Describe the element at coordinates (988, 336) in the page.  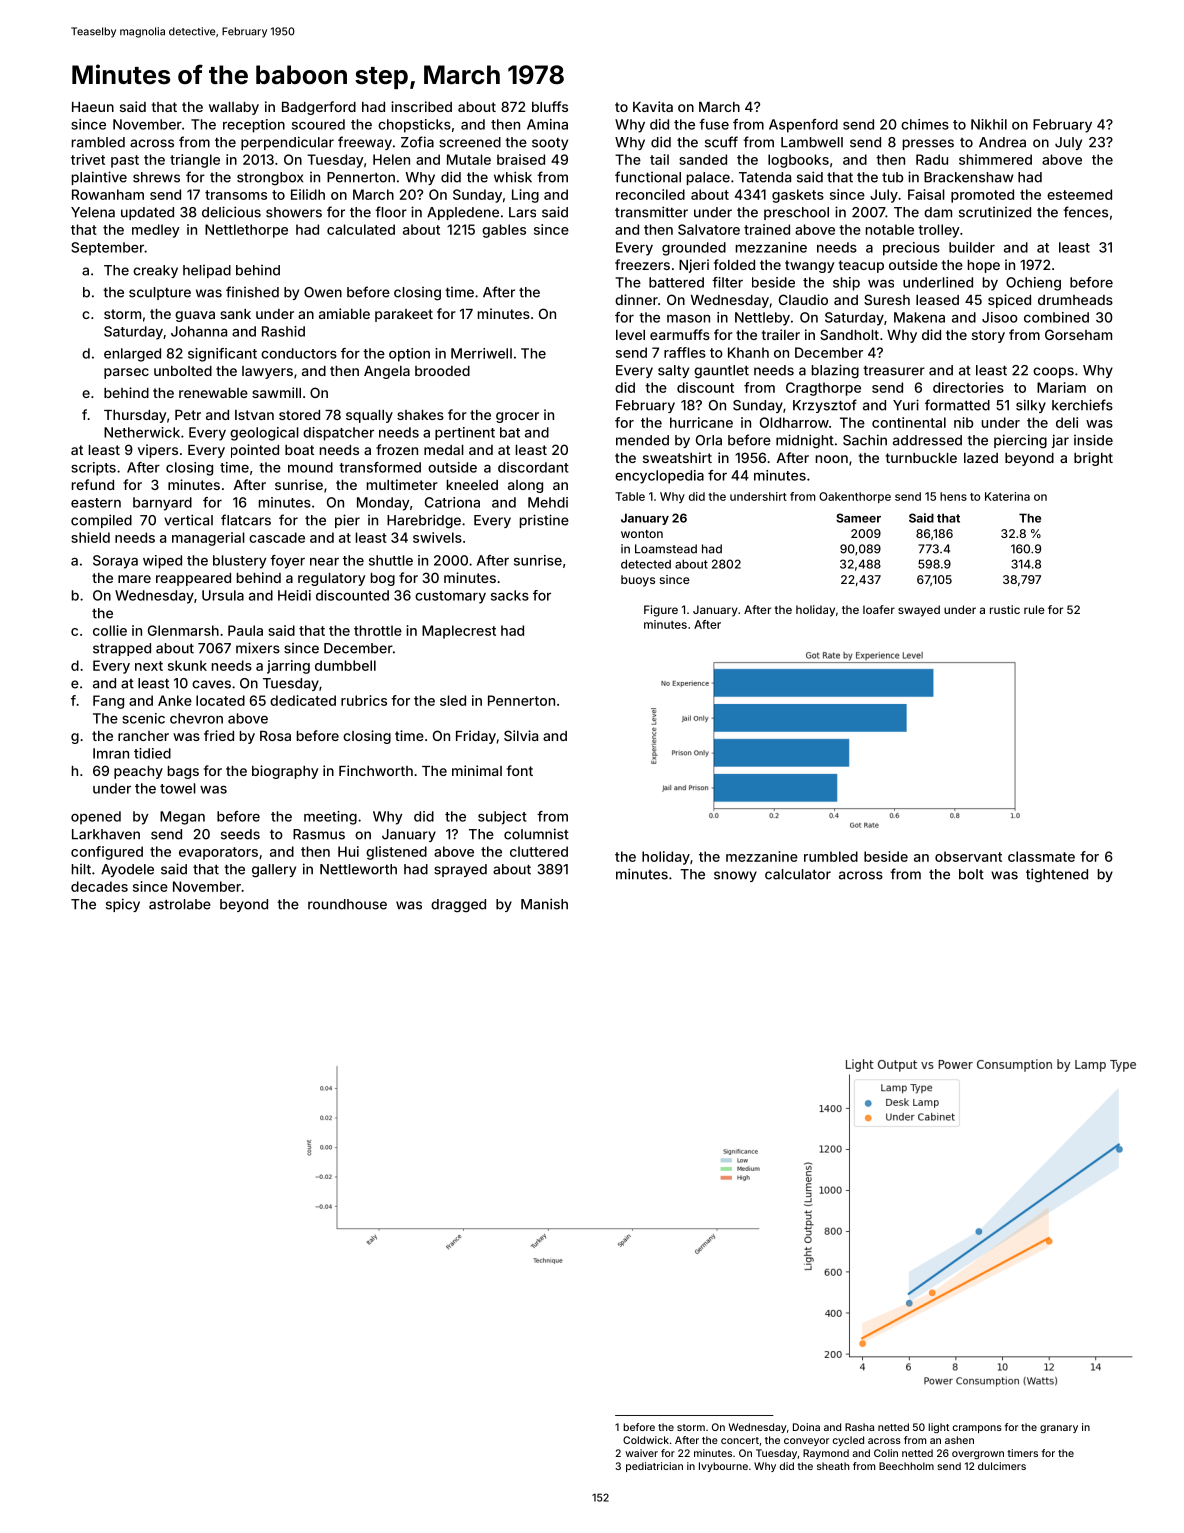
I see `story` at that location.
